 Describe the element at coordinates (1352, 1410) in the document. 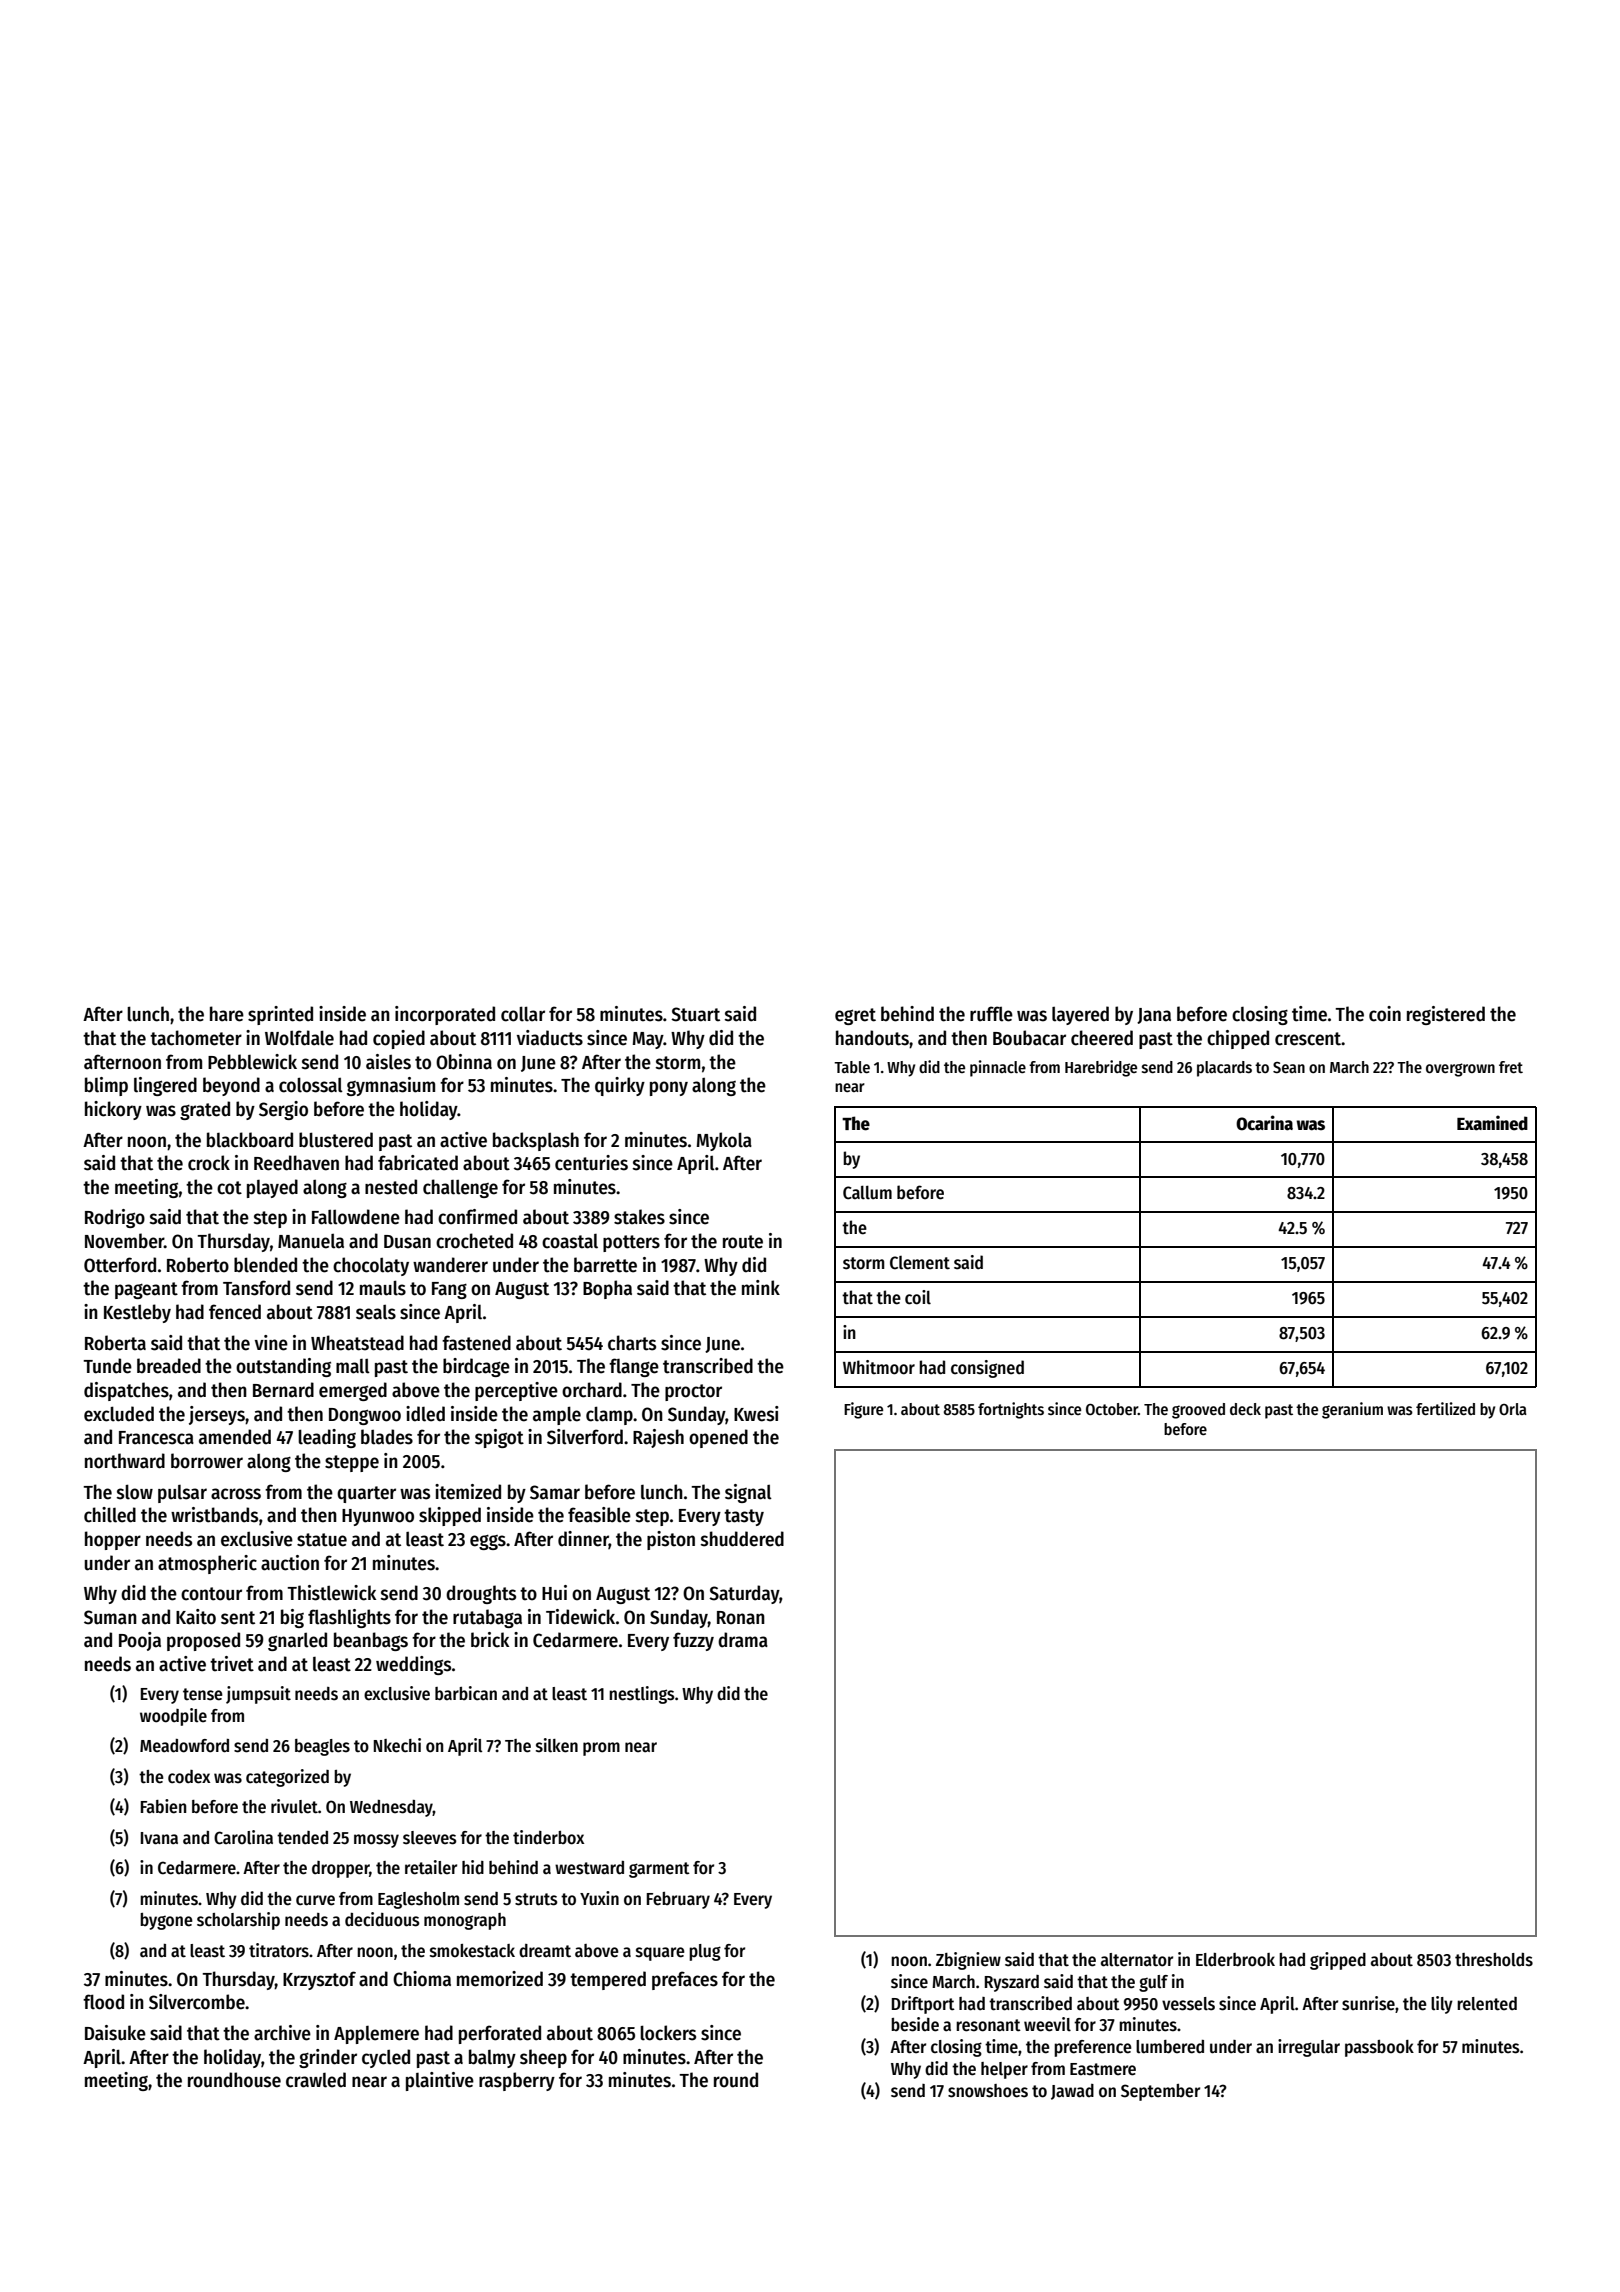

I see `geranium` at that location.
